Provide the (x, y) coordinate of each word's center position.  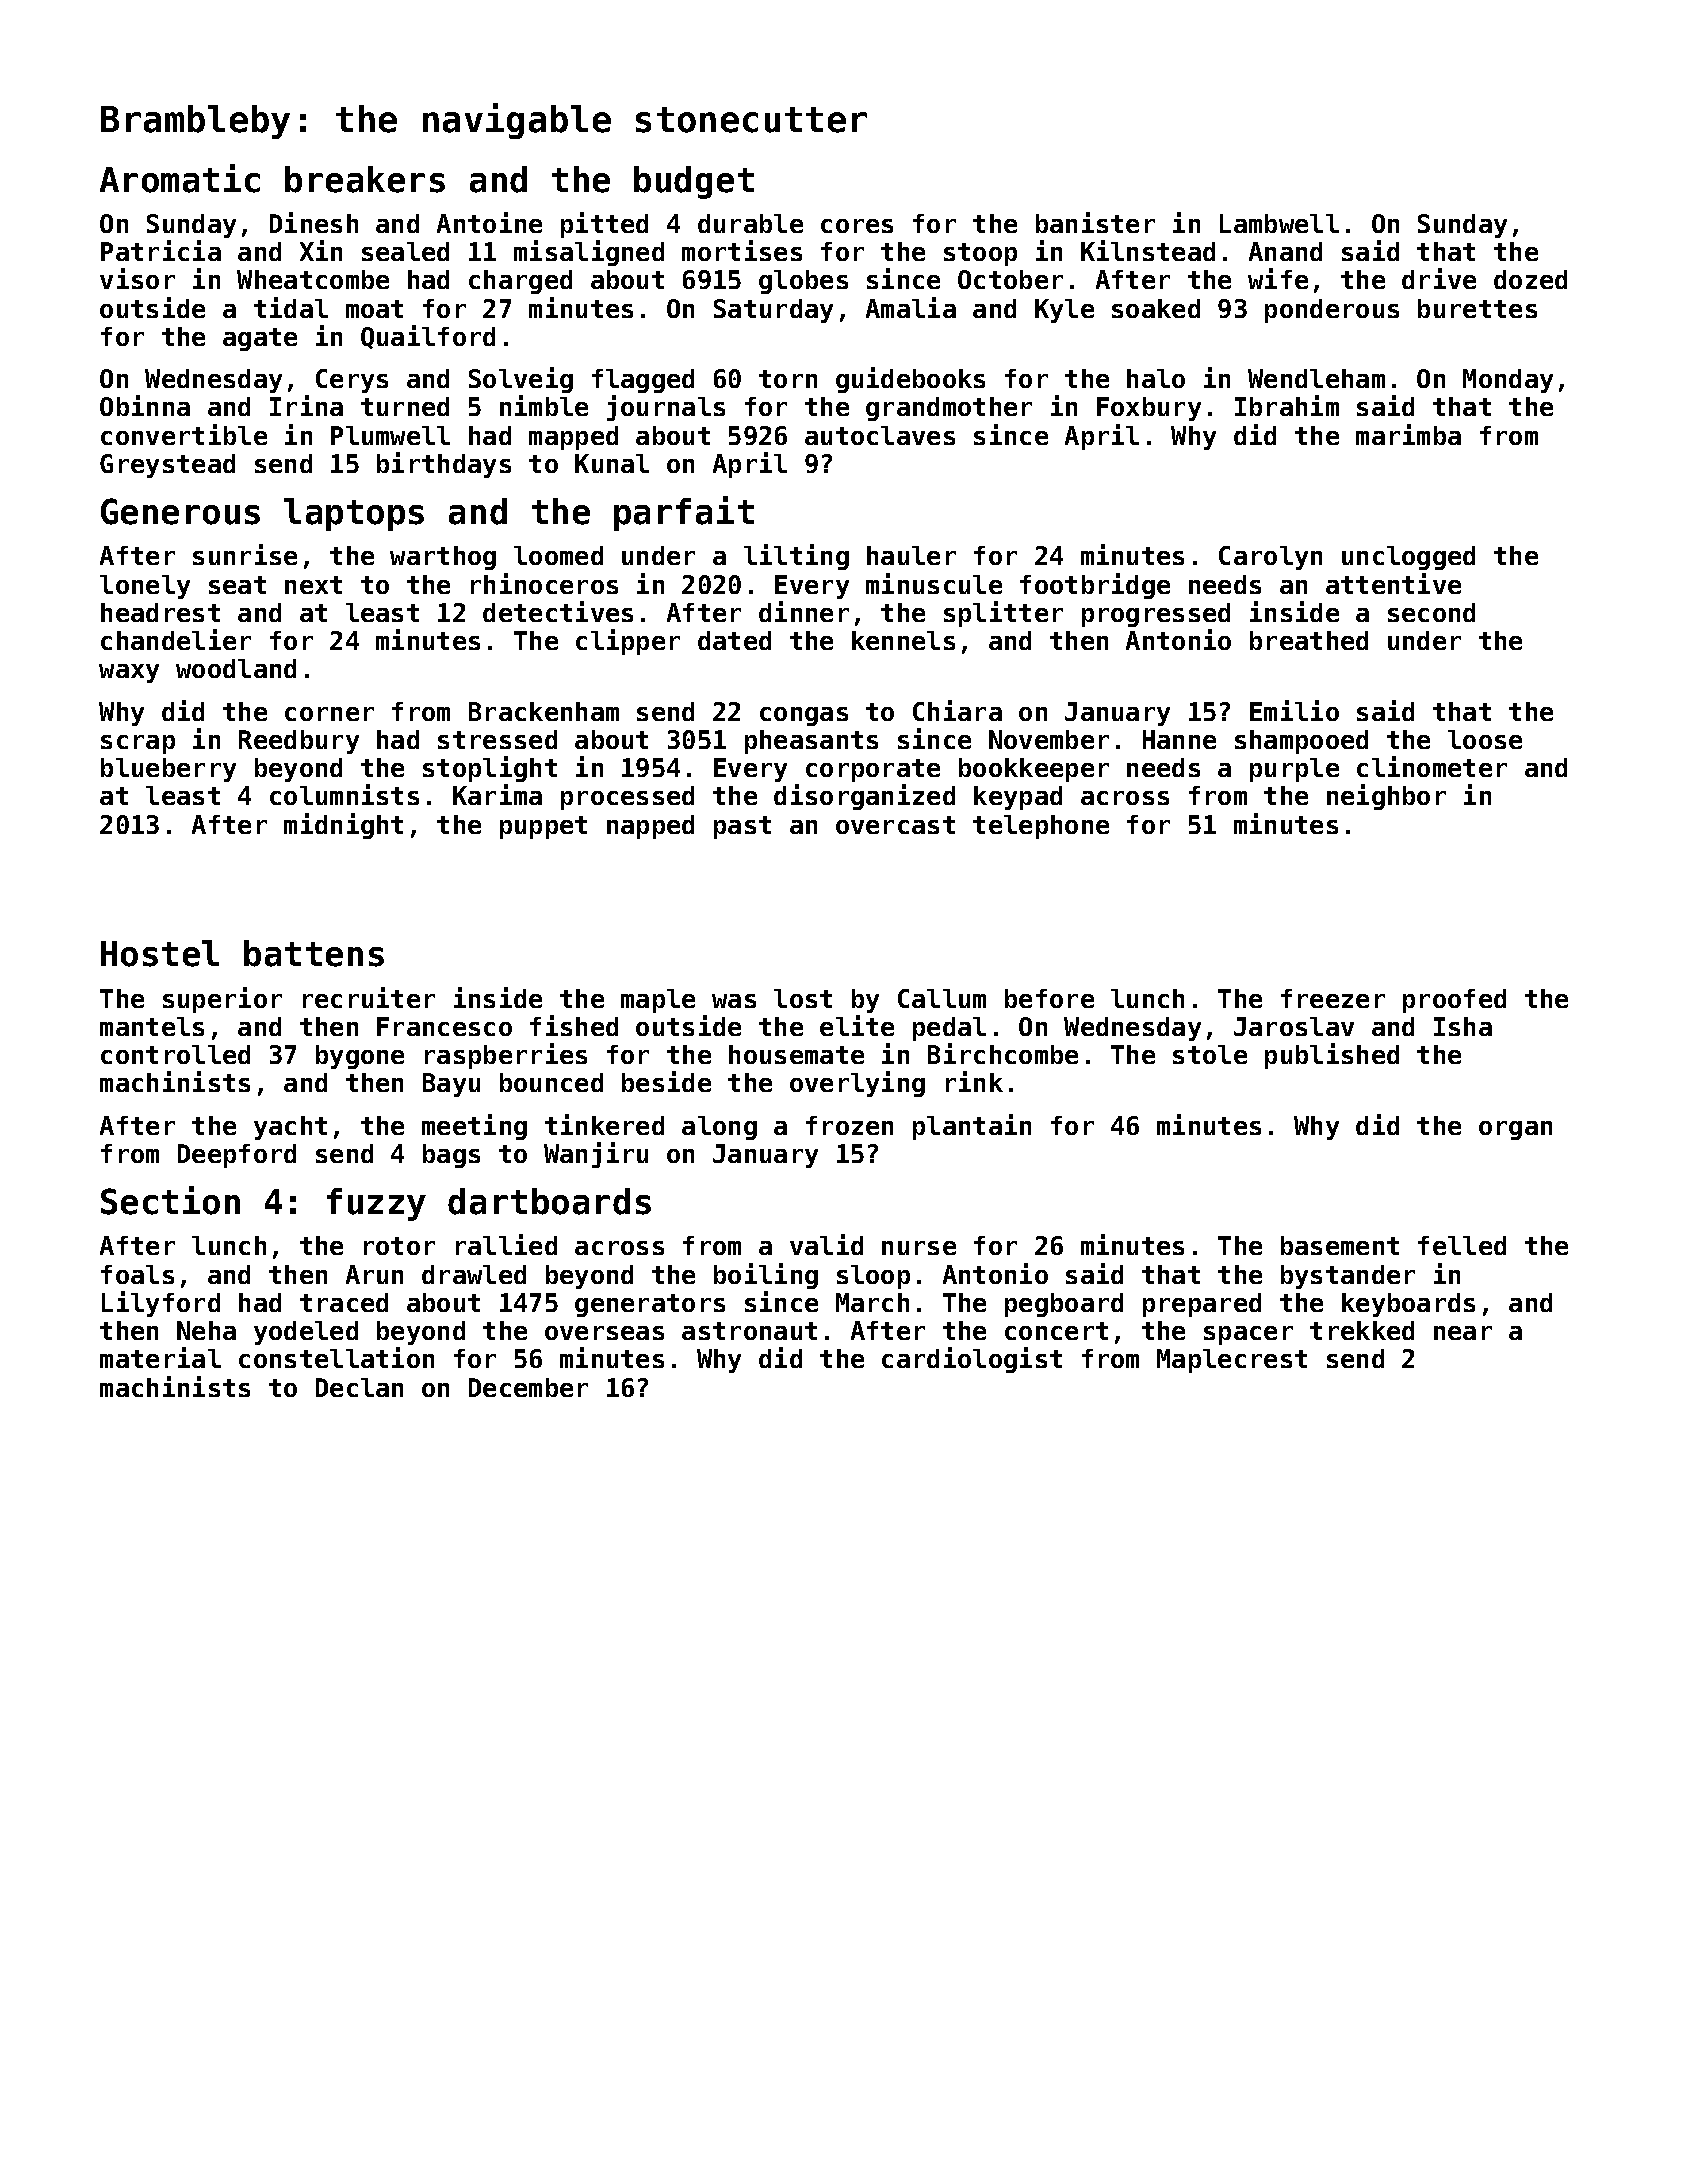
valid (826, 1244)
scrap (138, 744)
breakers (365, 179)
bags (451, 1156)
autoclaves (880, 435)
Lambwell (1279, 223)
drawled (474, 1274)
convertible (184, 434)
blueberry (168, 770)
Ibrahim (1287, 405)
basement (1340, 1245)
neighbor (1386, 797)
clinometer (1432, 766)
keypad (1018, 798)
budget (694, 182)
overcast (895, 825)
